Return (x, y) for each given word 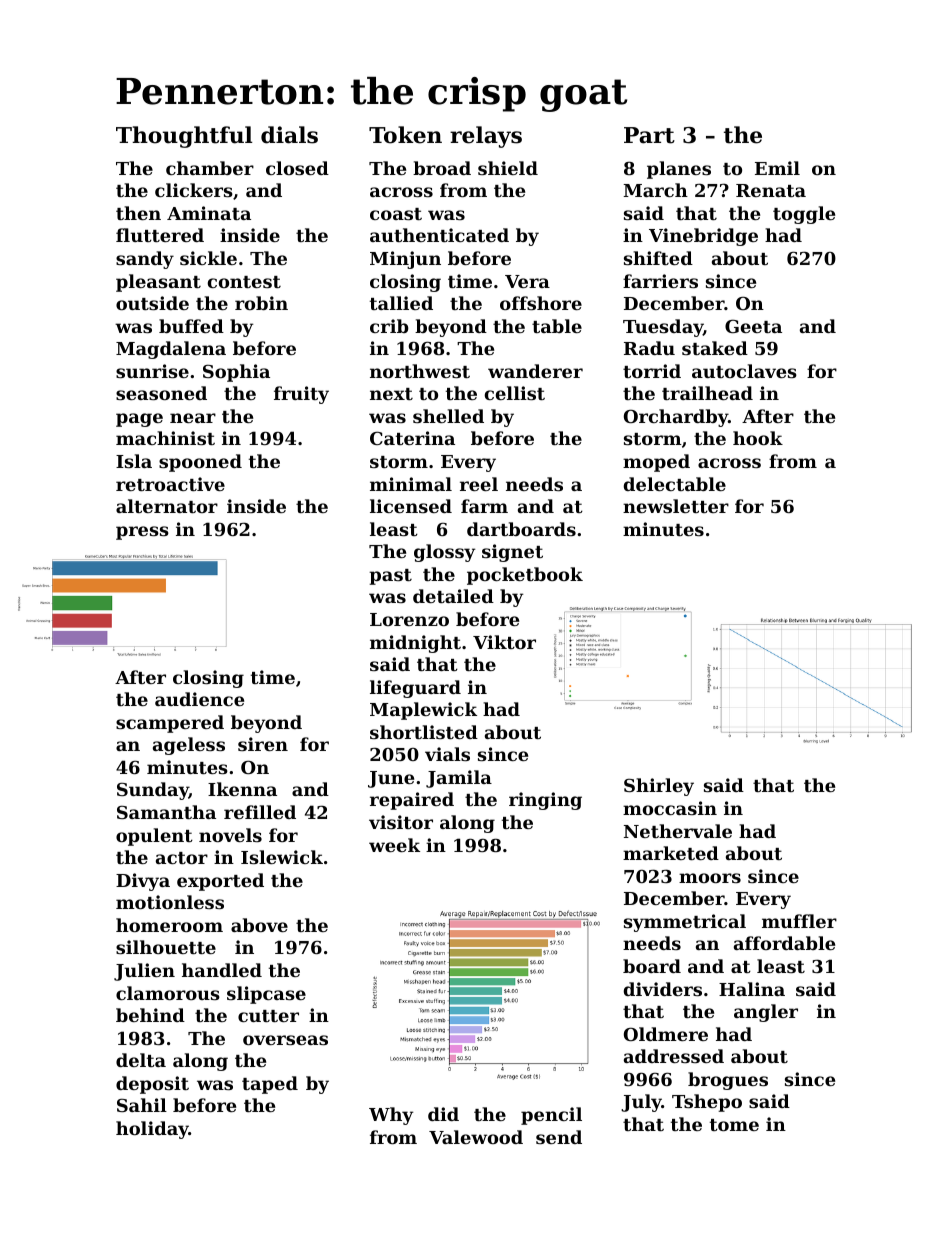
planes (679, 170)
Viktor (504, 642)
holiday (152, 1130)
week (394, 845)
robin (261, 303)
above (259, 925)
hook (758, 438)
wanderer (535, 371)
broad (442, 168)
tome (734, 1125)
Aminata (209, 213)
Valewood (476, 1137)
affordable (784, 943)
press (142, 533)
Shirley (659, 787)
